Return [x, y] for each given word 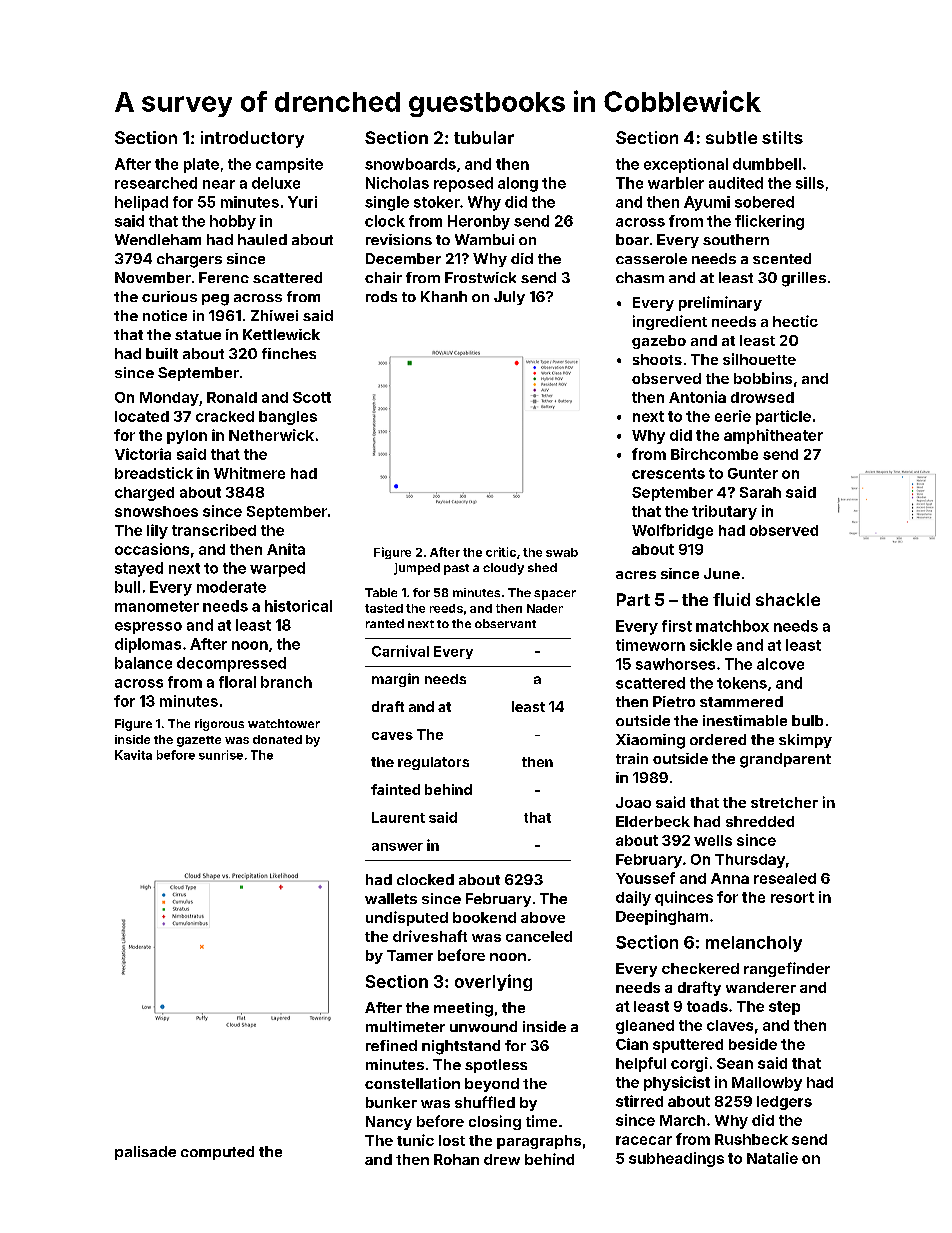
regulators [433, 763]
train [632, 758]
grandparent [785, 760]
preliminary [720, 303]
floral [237, 682]
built [162, 353]
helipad [141, 203]
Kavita [133, 755]
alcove [780, 664]
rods [381, 296]
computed [217, 1153]
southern [736, 239]
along [518, 184]
